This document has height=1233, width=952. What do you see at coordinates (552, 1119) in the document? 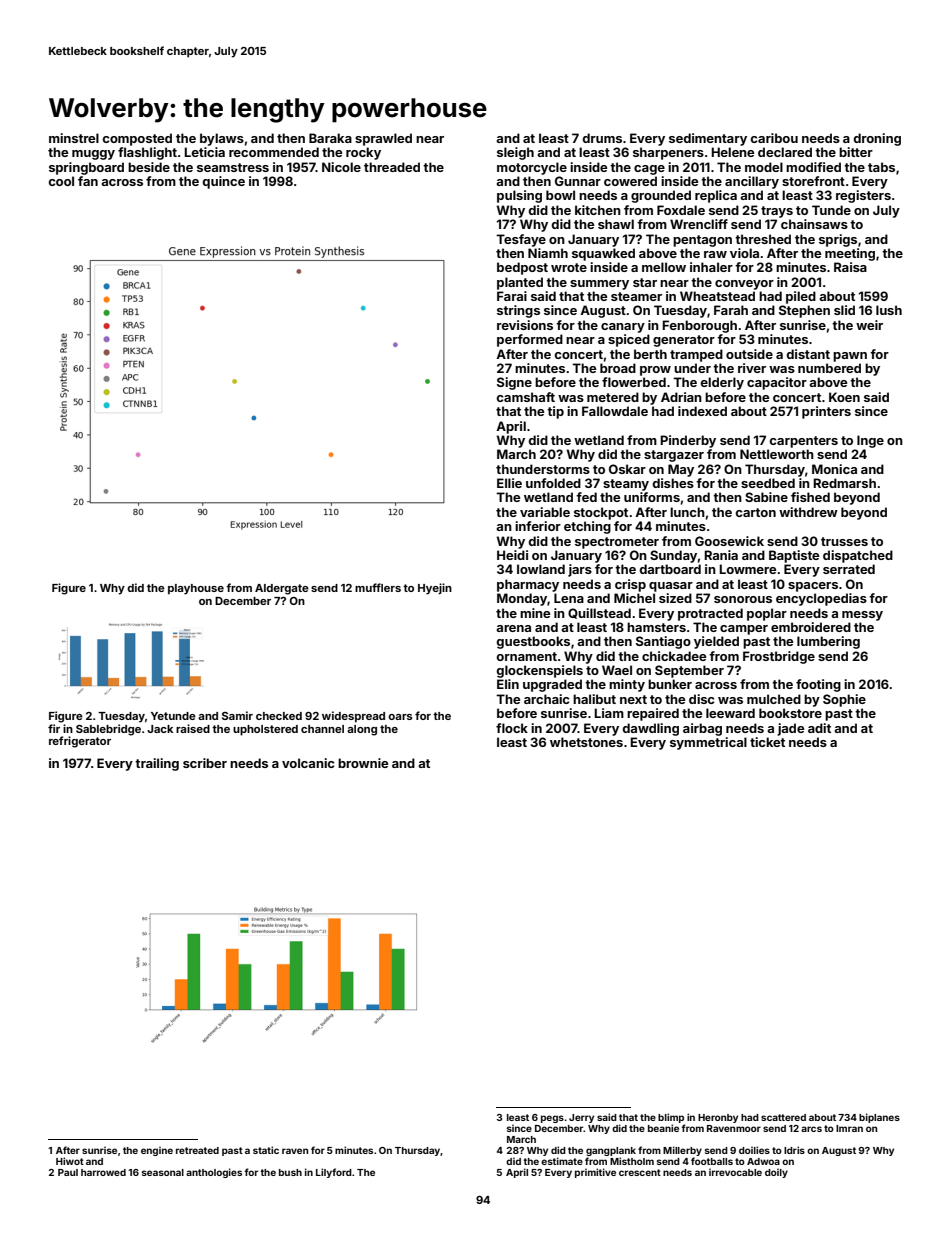
I see `pegs` at bounding box center [552, 1119].
